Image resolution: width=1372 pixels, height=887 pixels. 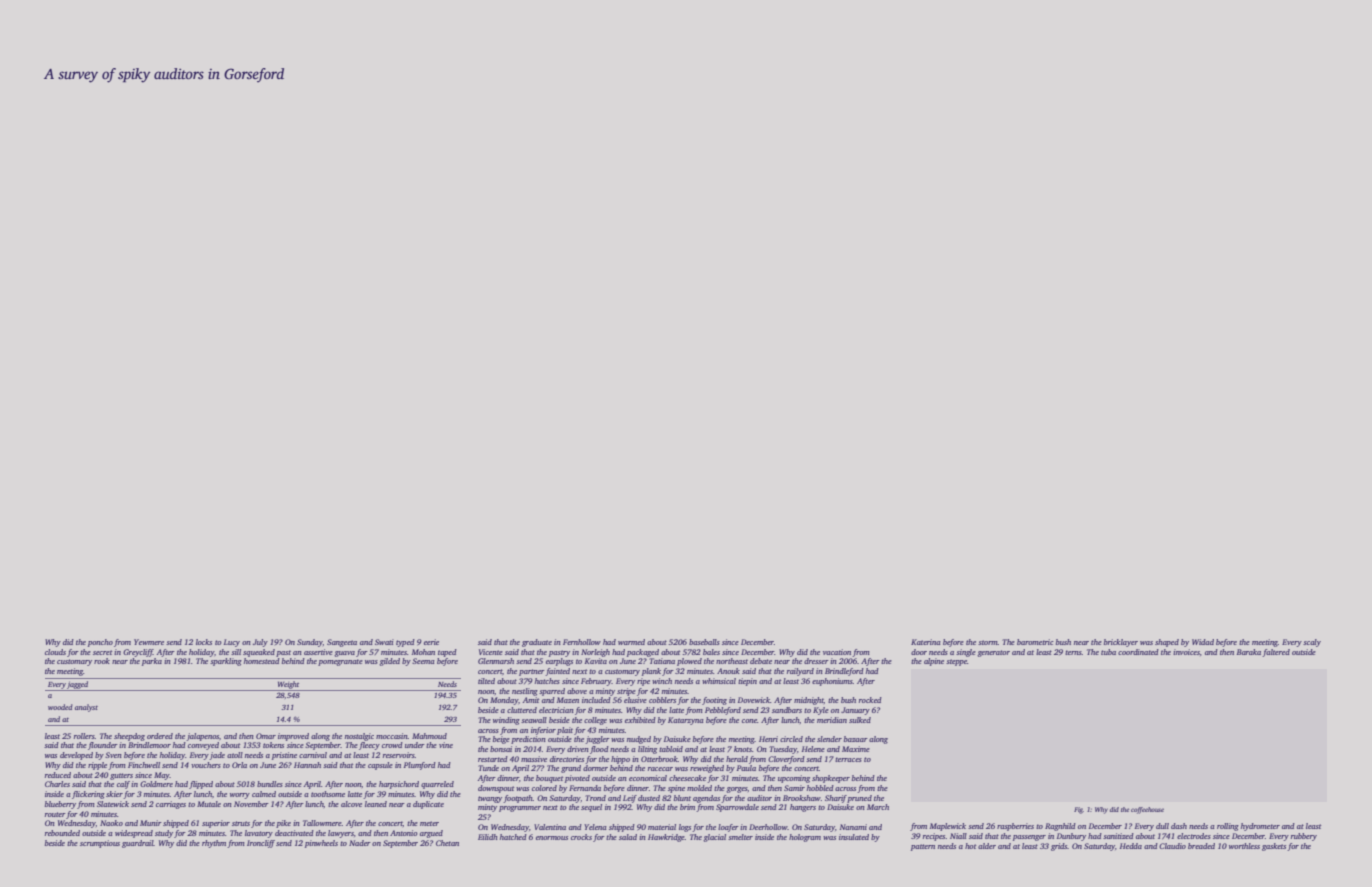 I want to click on Dovewick, so click(x=754, y=700).
